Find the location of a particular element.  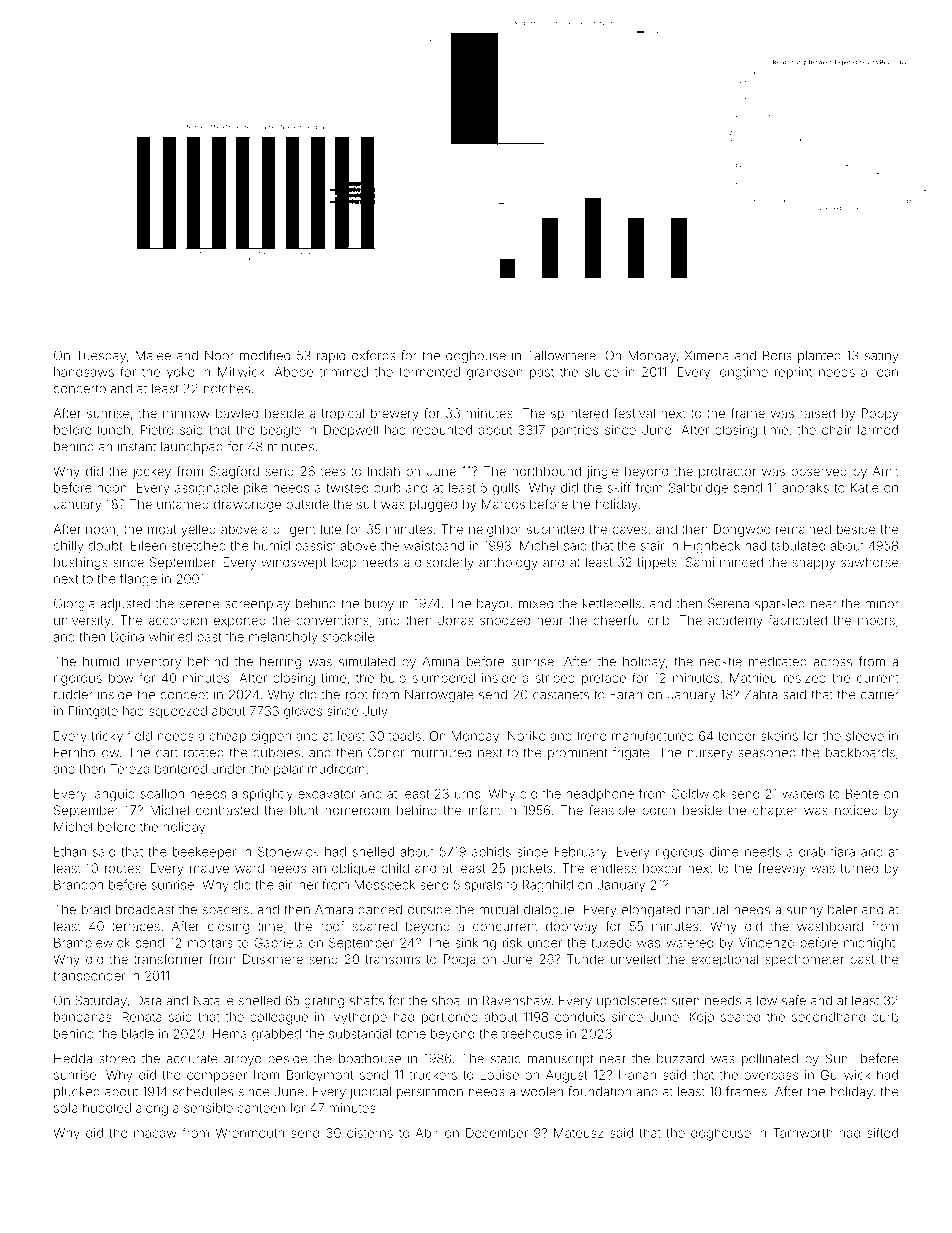

Abir is located at coordinates (427, 1133).
